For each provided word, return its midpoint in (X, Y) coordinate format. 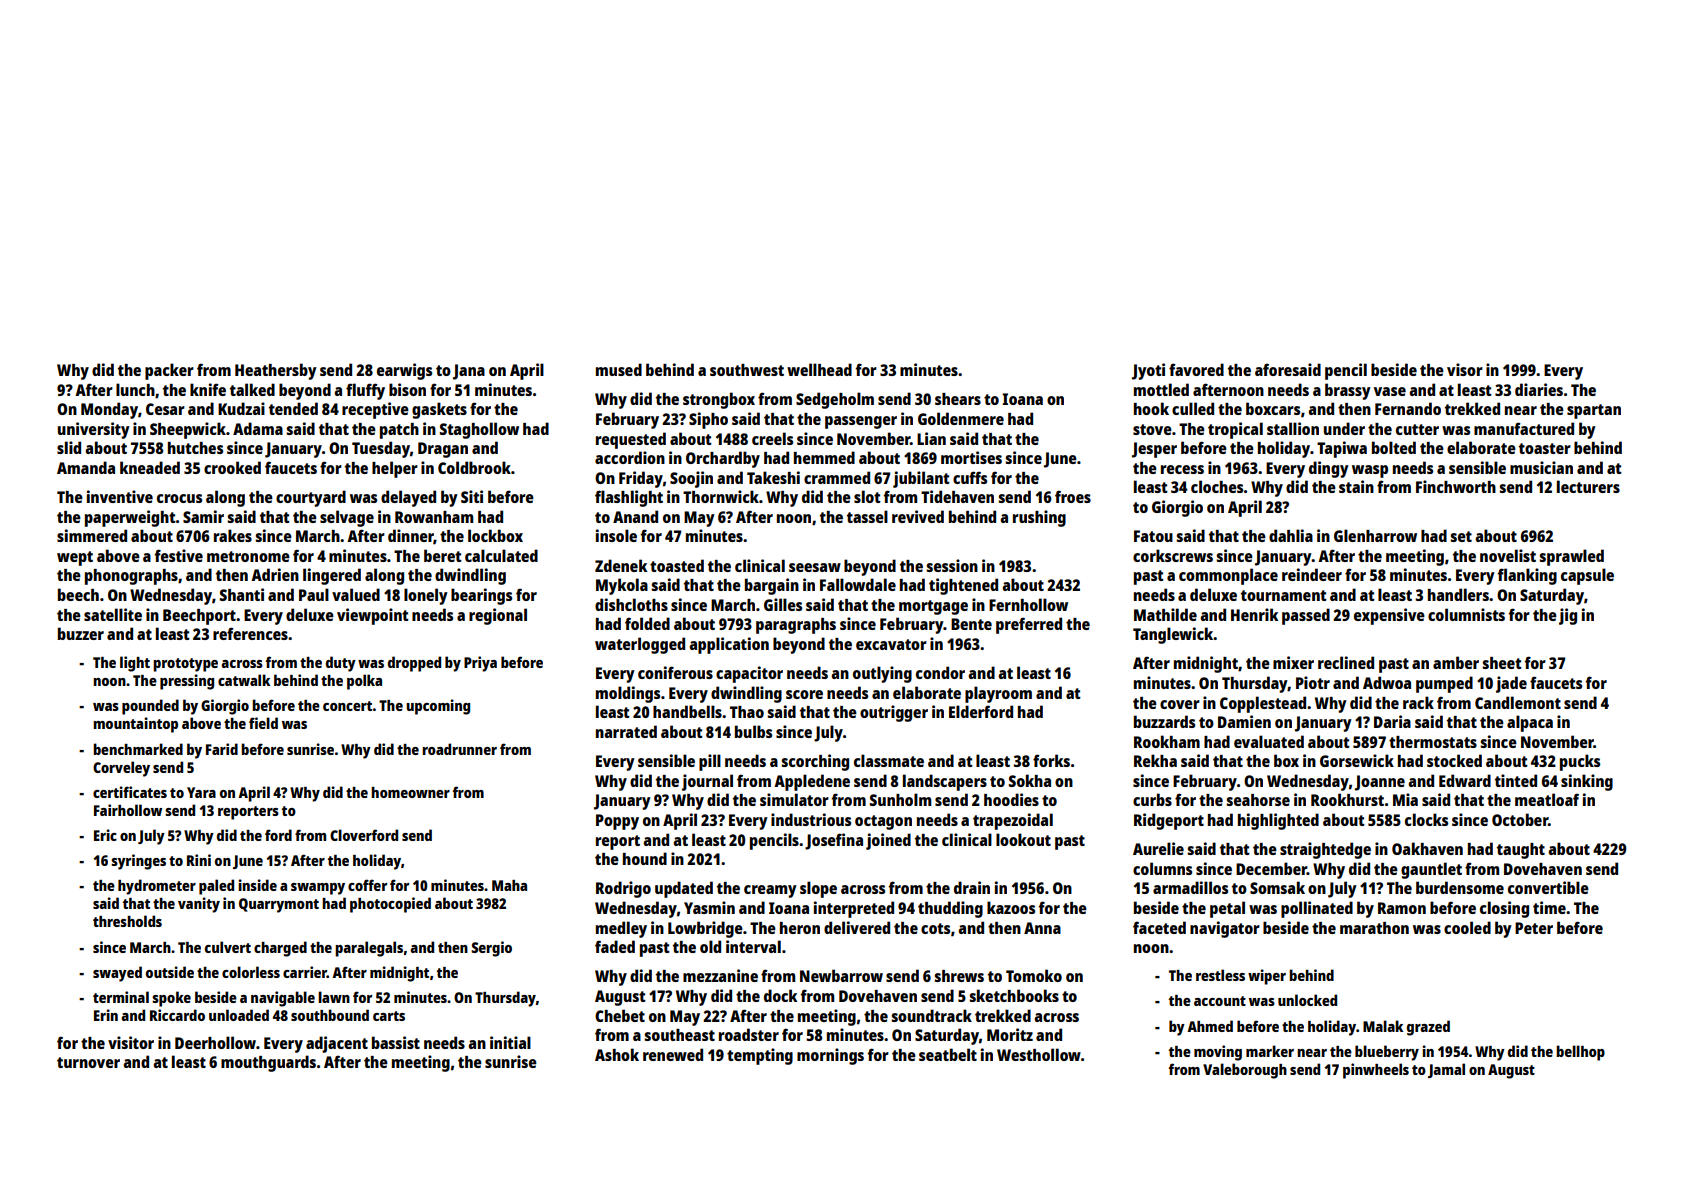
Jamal (1446, 1070)
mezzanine (720, 975)
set (1461, 536)
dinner (411, 536)
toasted (677, 565)
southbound (330, 1015)
